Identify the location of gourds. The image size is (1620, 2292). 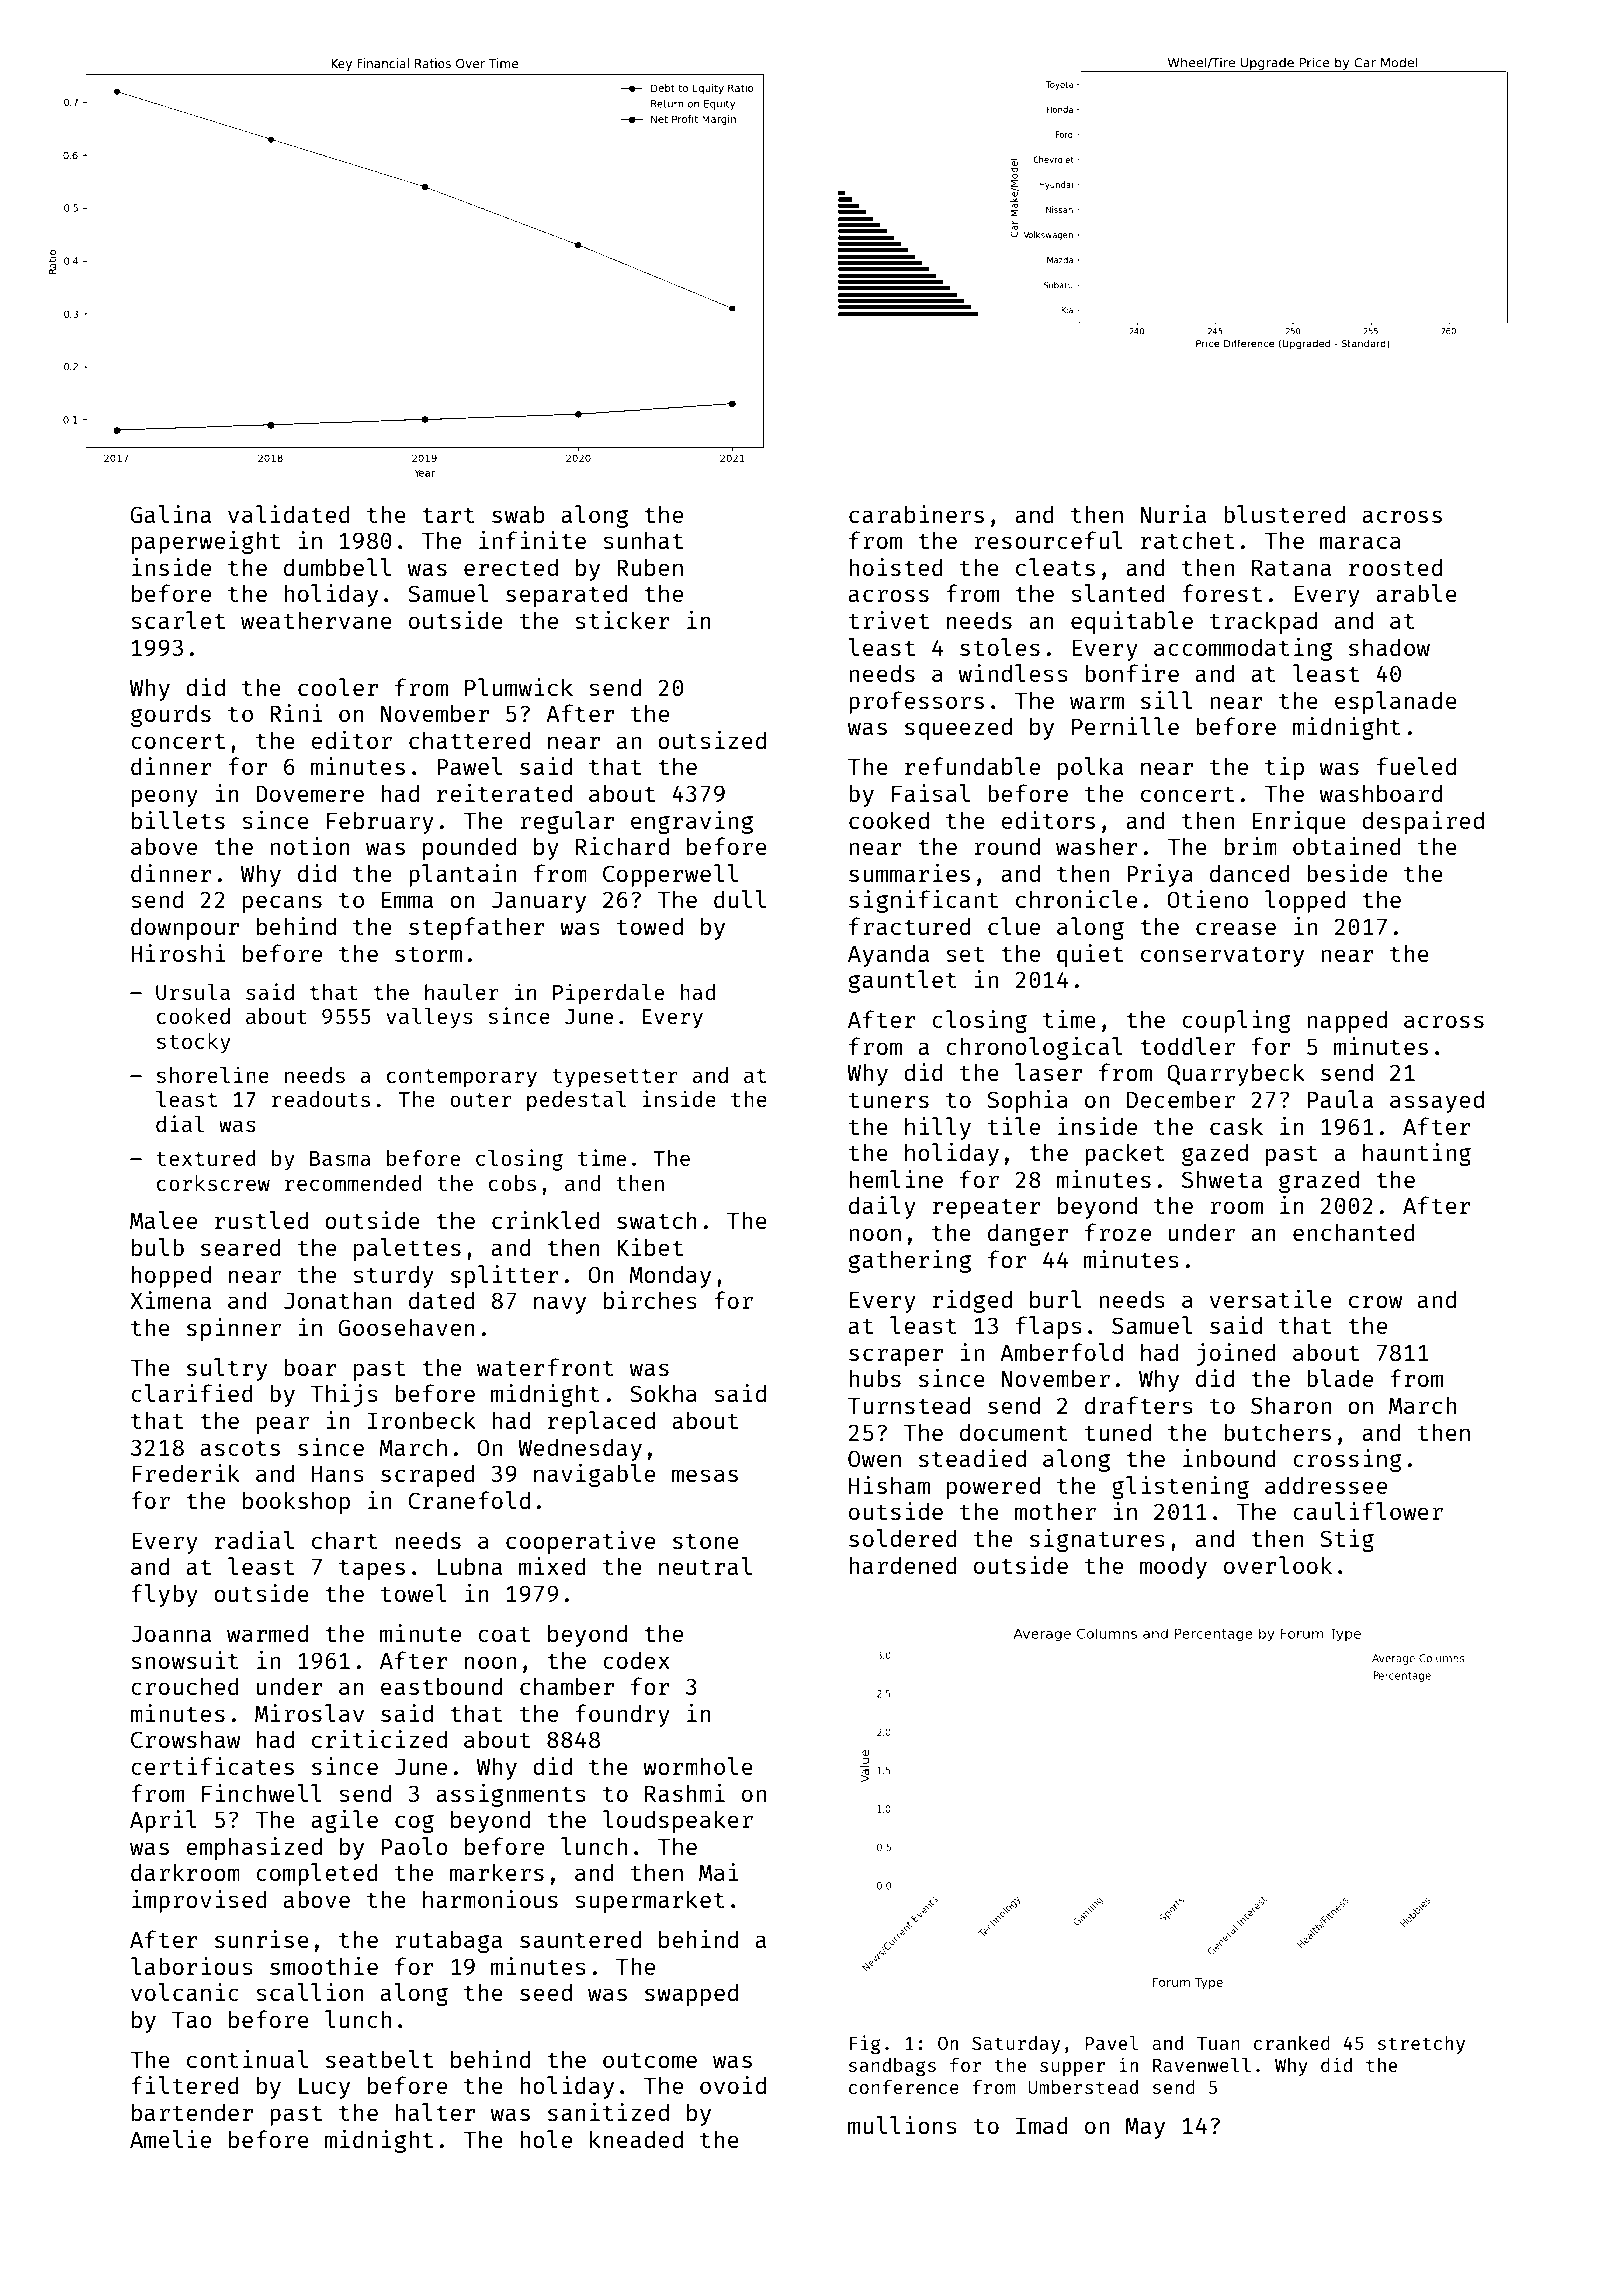
(171, 715).
